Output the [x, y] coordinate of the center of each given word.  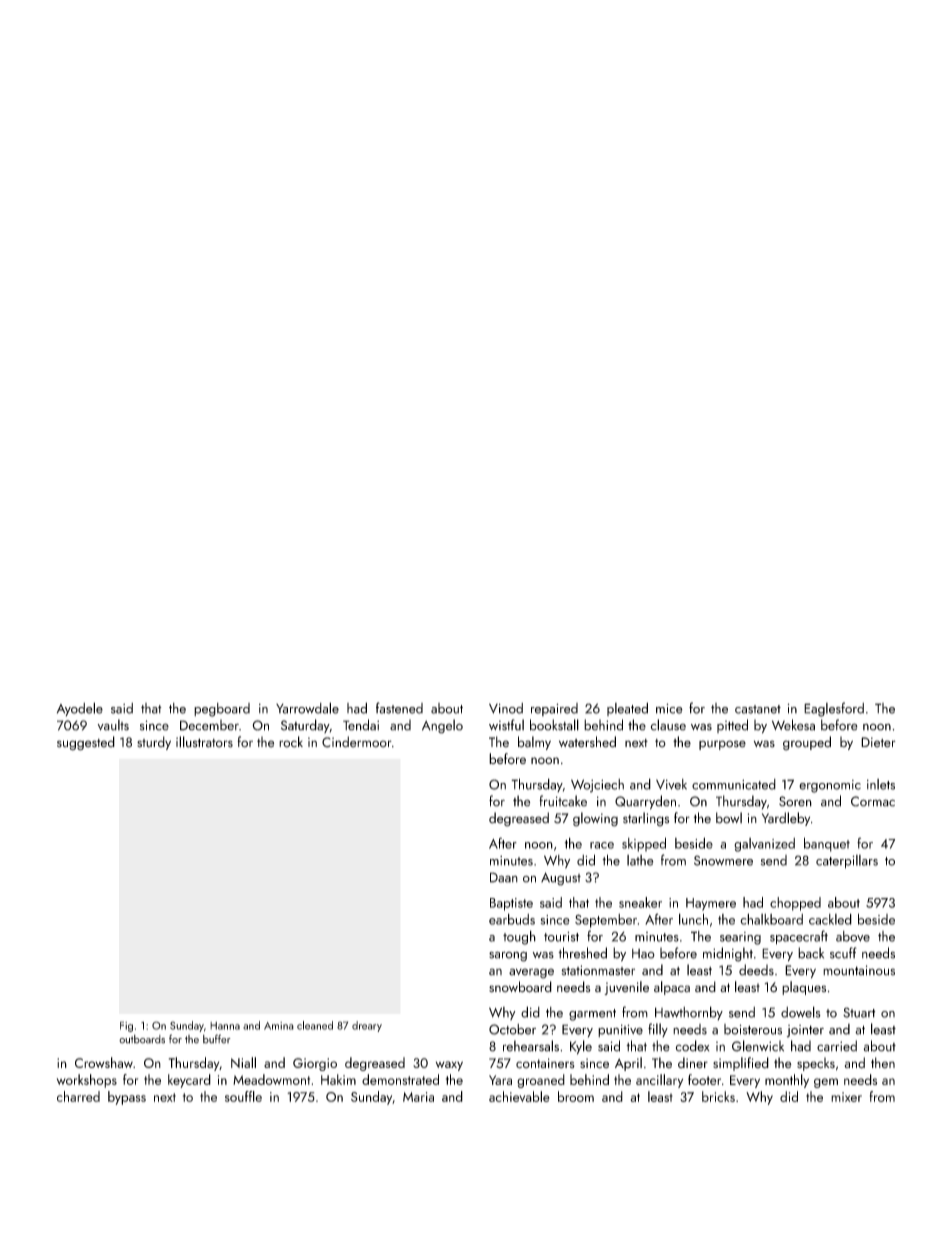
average [531, 973]
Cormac [873, 801]
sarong [508, 956]
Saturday [305, 726]
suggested [86, 743]
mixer [846, 1097]
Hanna [225, 1026]
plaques [804, 988]
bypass [127, 1098]
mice [669, 708]
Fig [126, 1026]
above [853, 936]
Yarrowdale [307, 708]
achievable [519, 1096]
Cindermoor [357, 742]
